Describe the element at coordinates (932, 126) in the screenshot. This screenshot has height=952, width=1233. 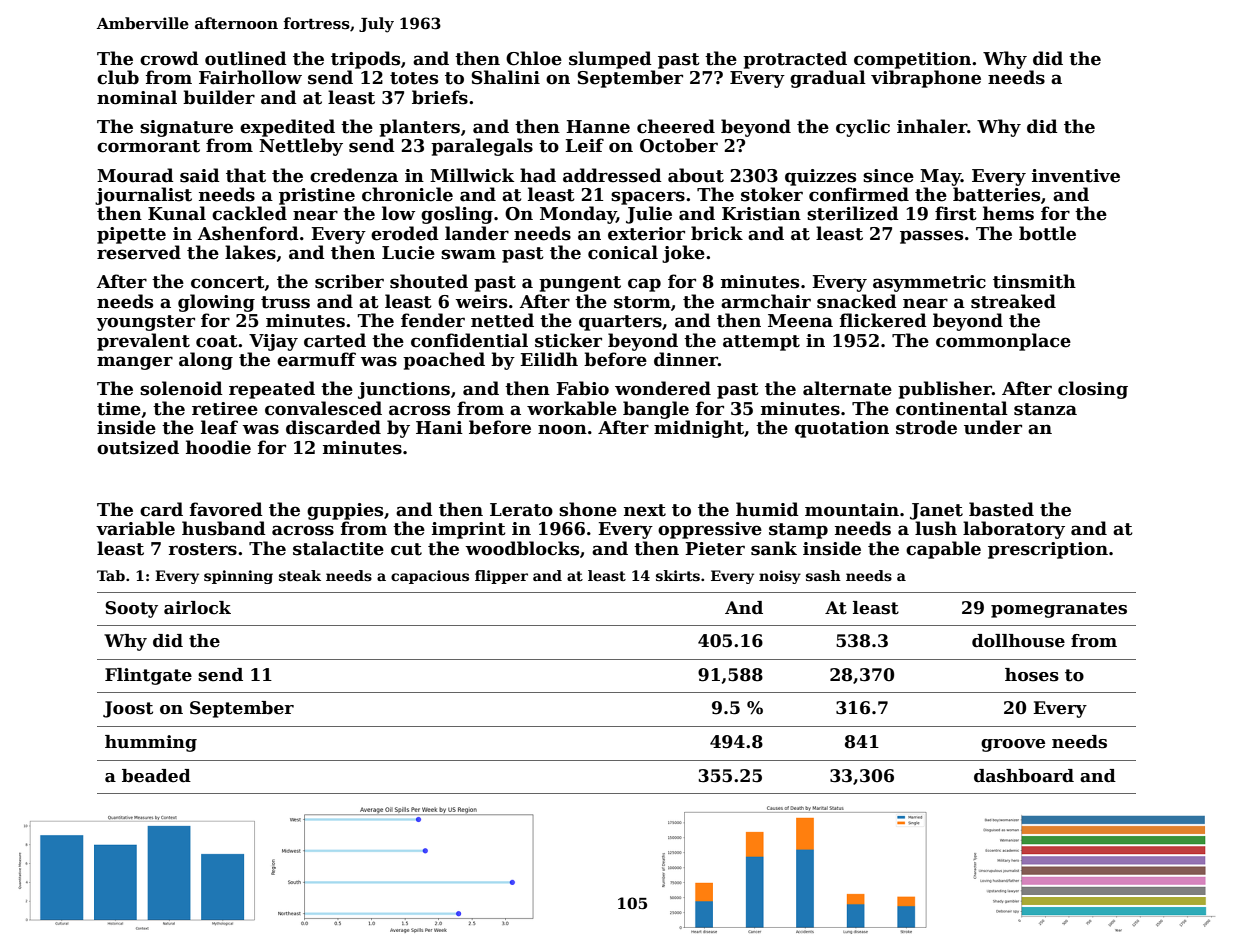
I see `inhaler` at that location.
